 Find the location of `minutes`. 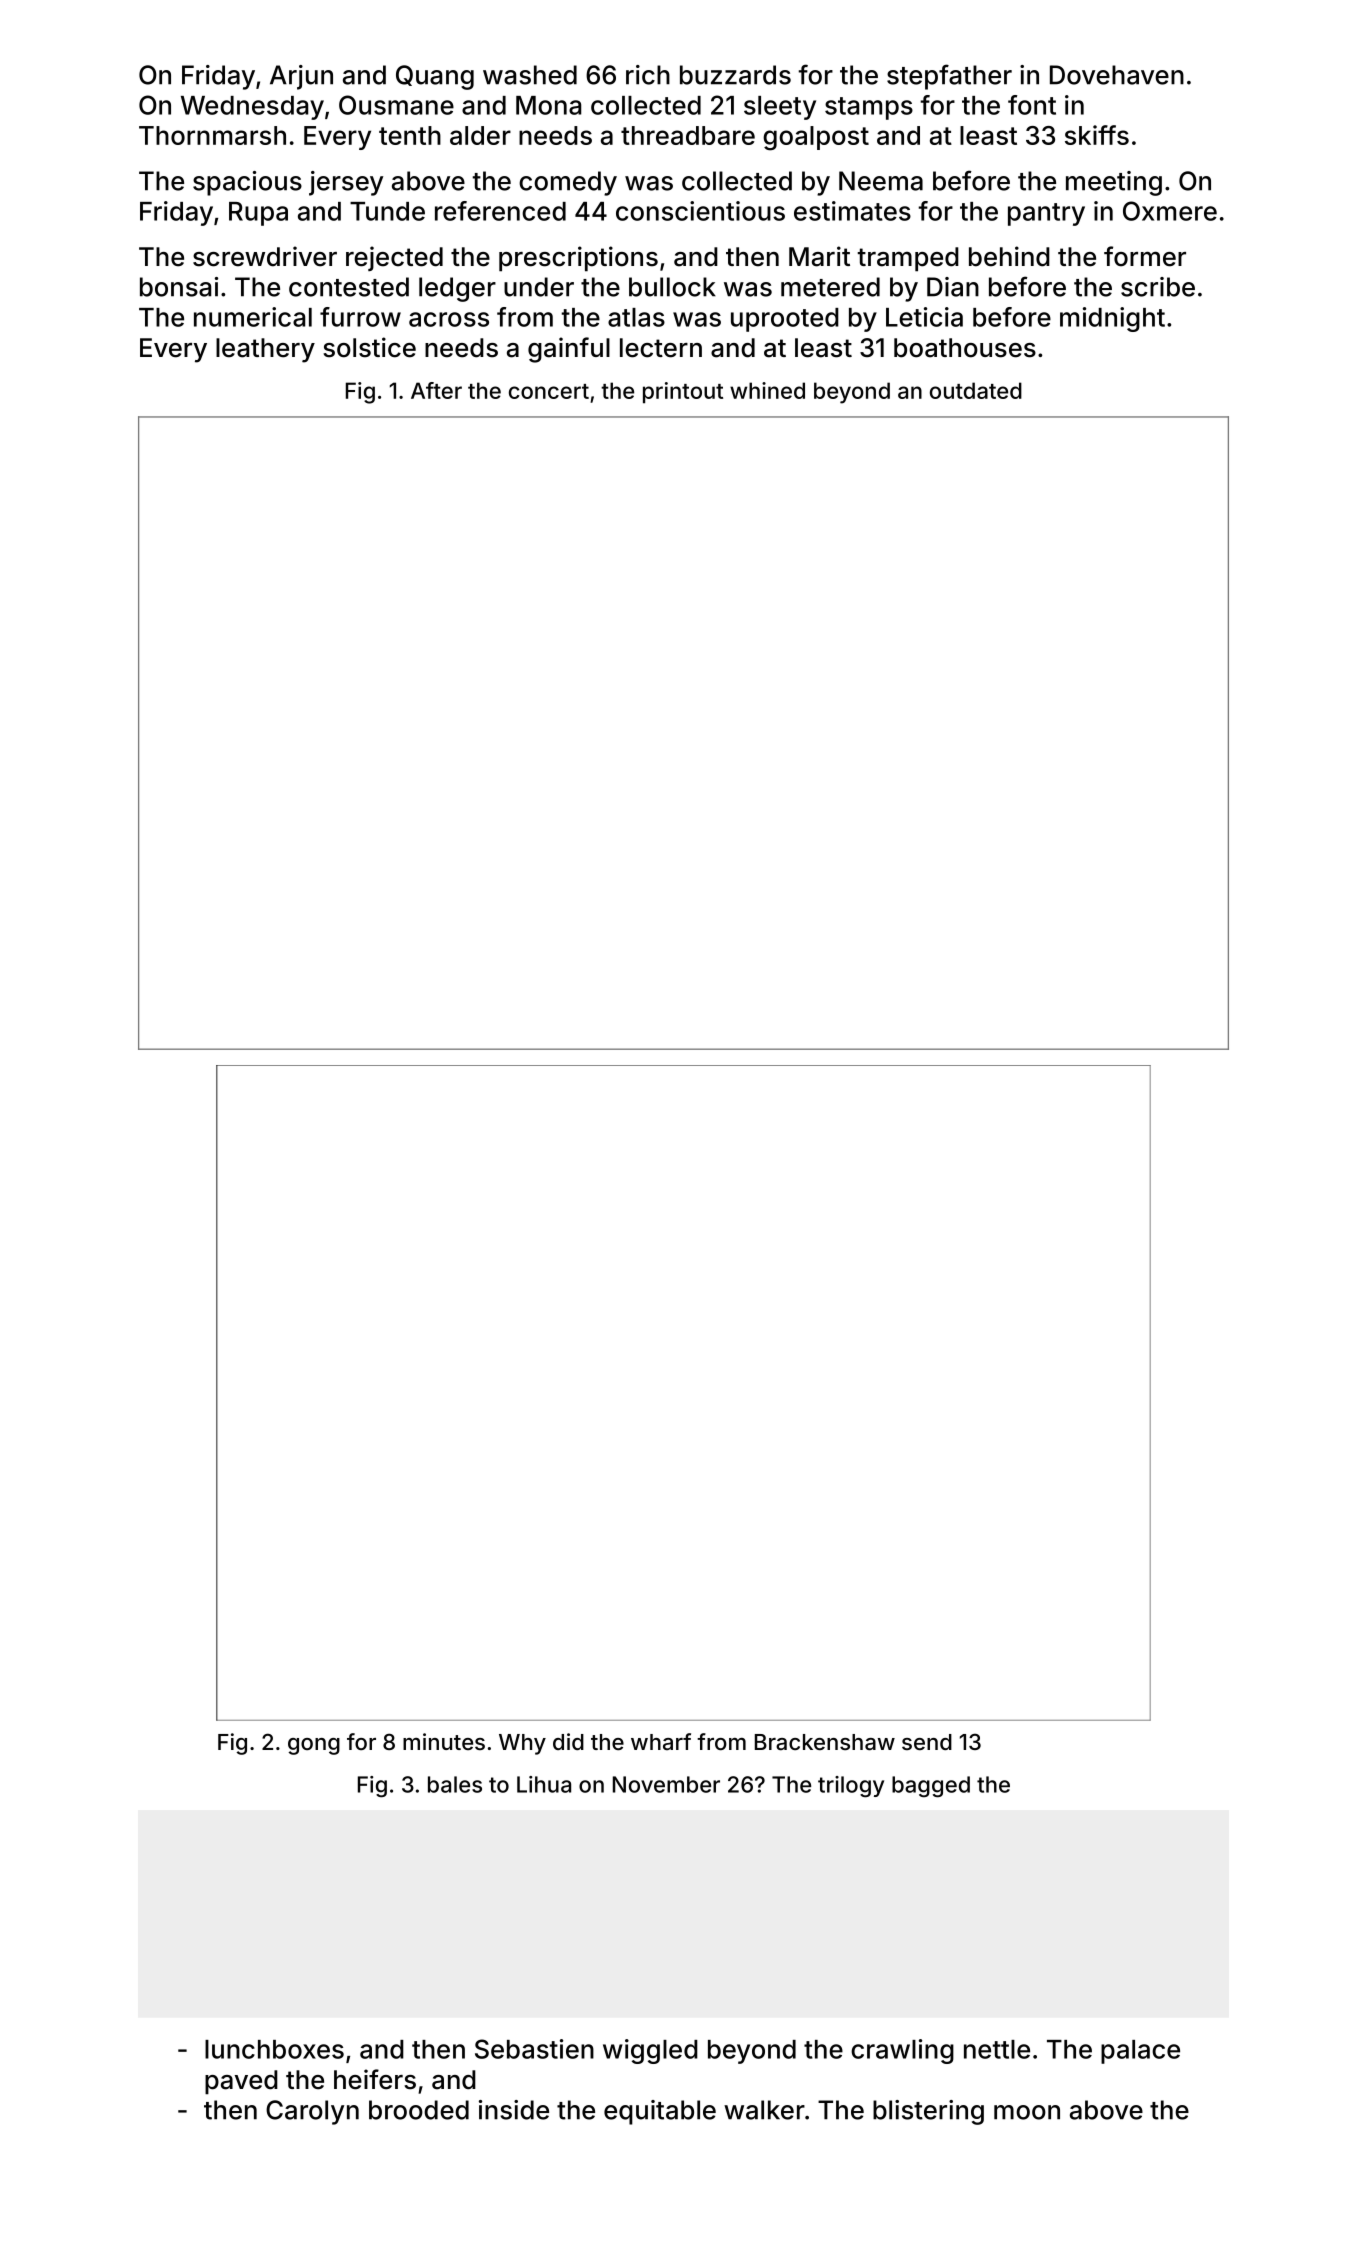

minutes is located at coordinates (444, 1741).
